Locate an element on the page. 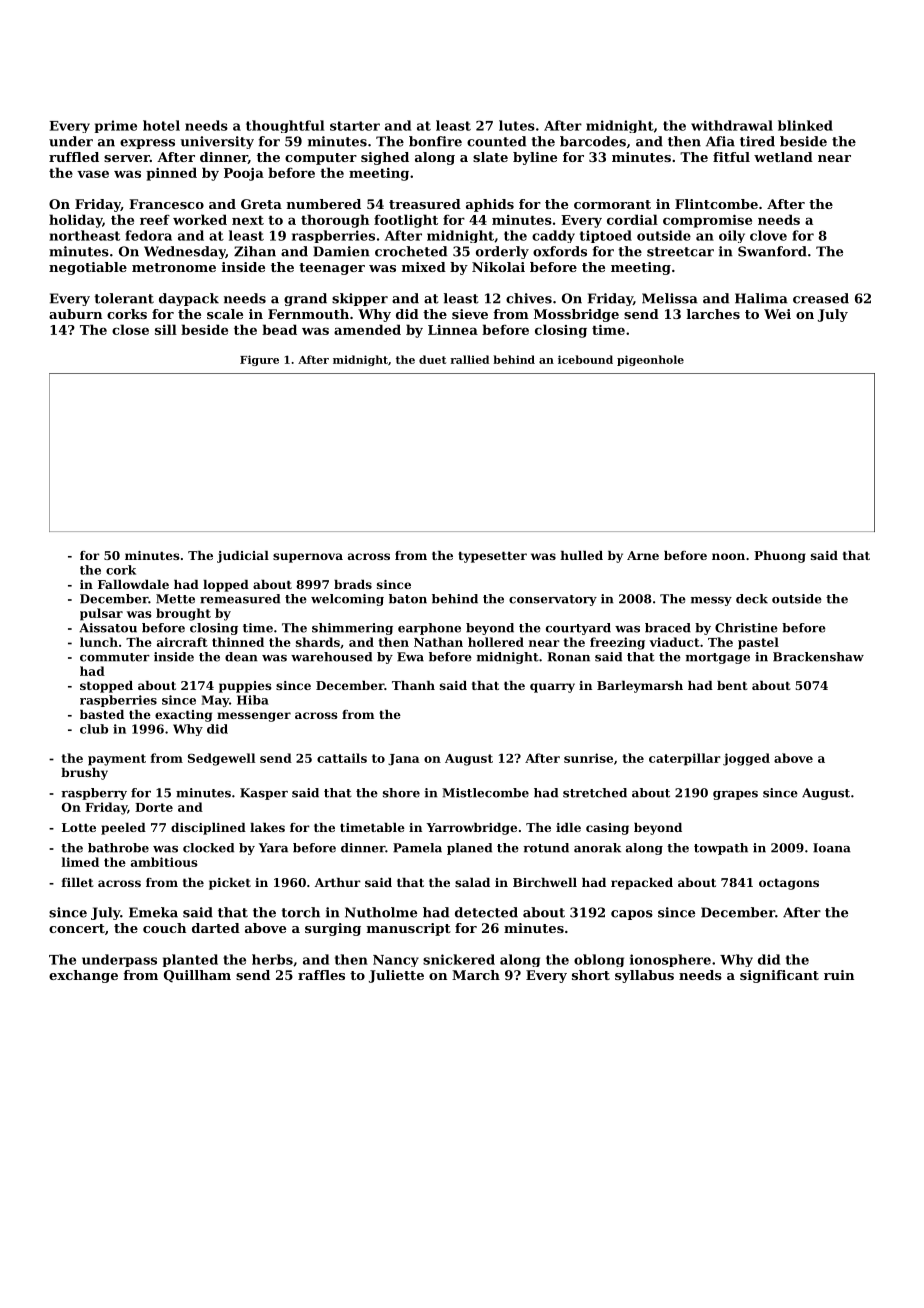 This page has height=1308, width=924. Phuong is located at coordinates (780, 557).
